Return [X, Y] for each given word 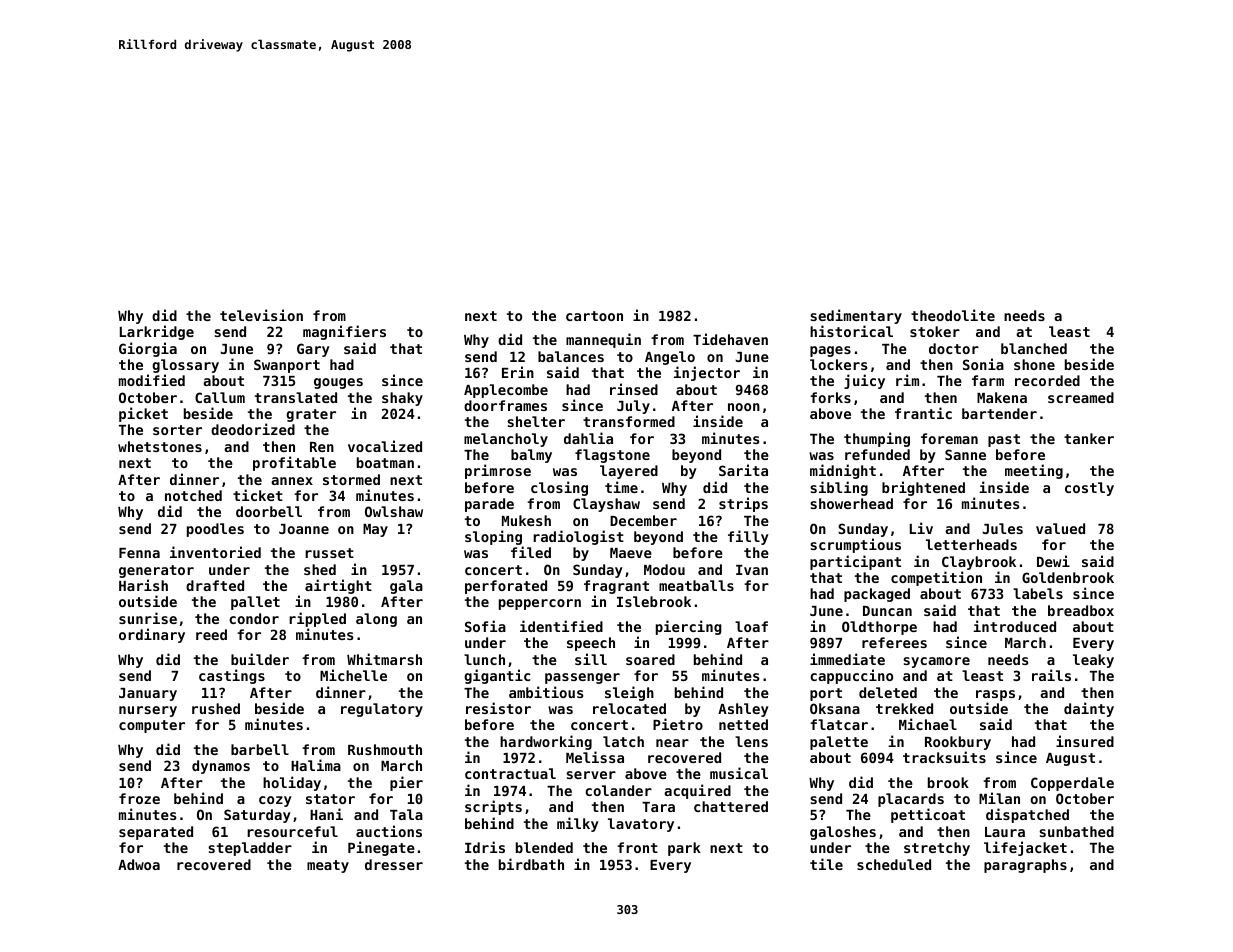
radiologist [578, 537]
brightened [923, 488]
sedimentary [856, 316]
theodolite [953, 315]
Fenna [139, 553]
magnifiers [344, 332]
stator [330, 799]
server [591, 775]
